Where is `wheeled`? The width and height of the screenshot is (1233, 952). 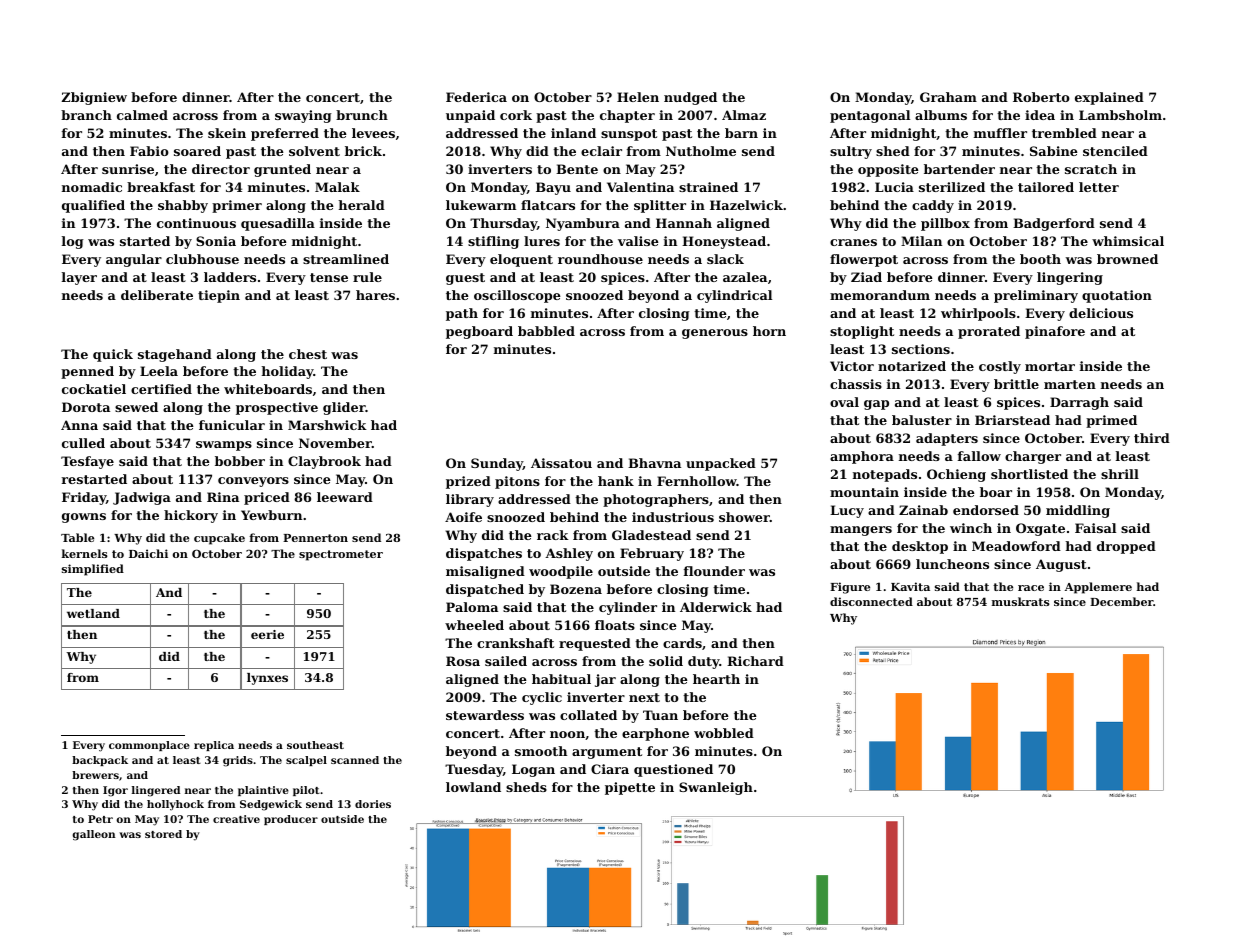 wheeled is located at coordinates (474, 625).
